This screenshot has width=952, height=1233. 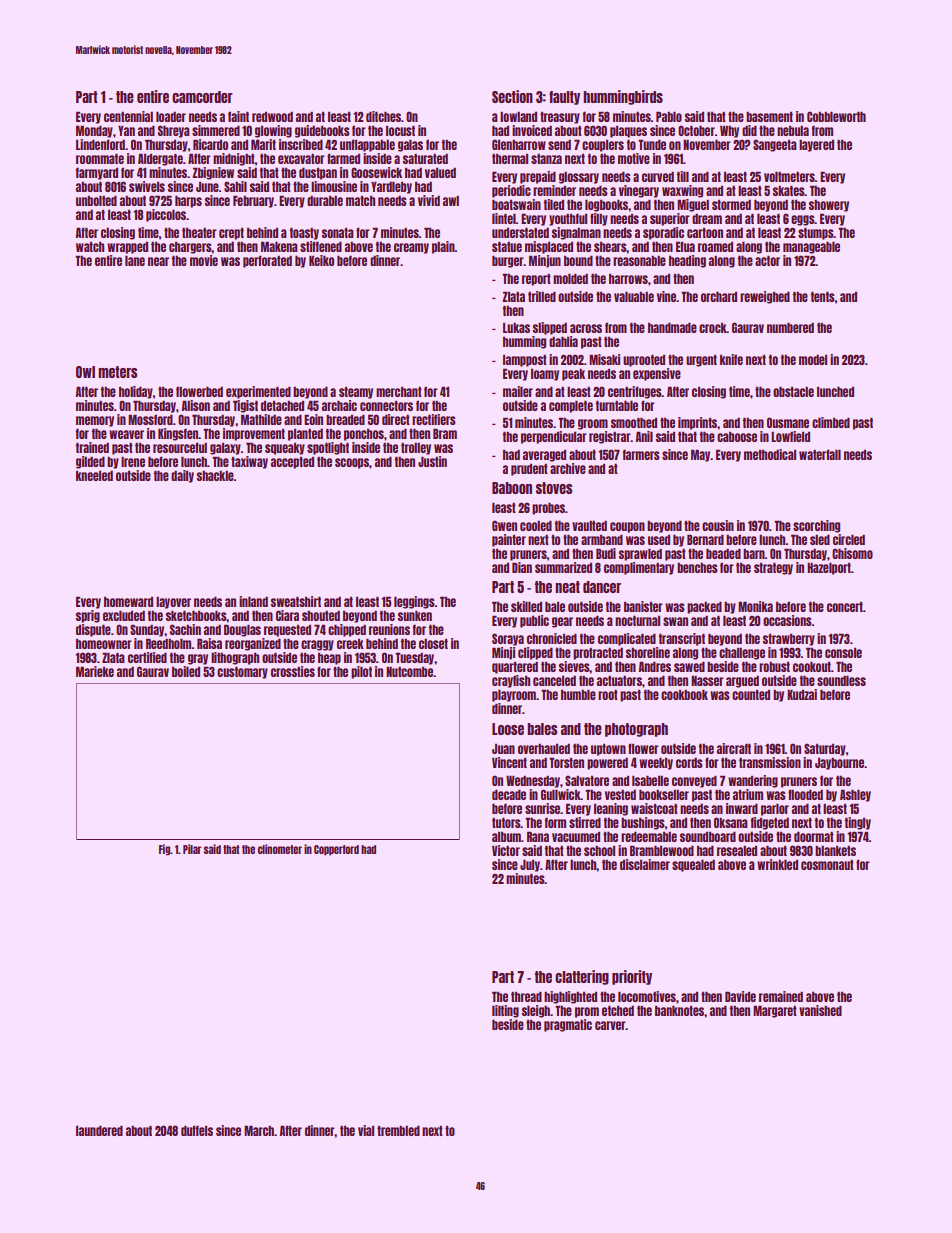 I want to click on expensive, so click(x=657, y=374).
